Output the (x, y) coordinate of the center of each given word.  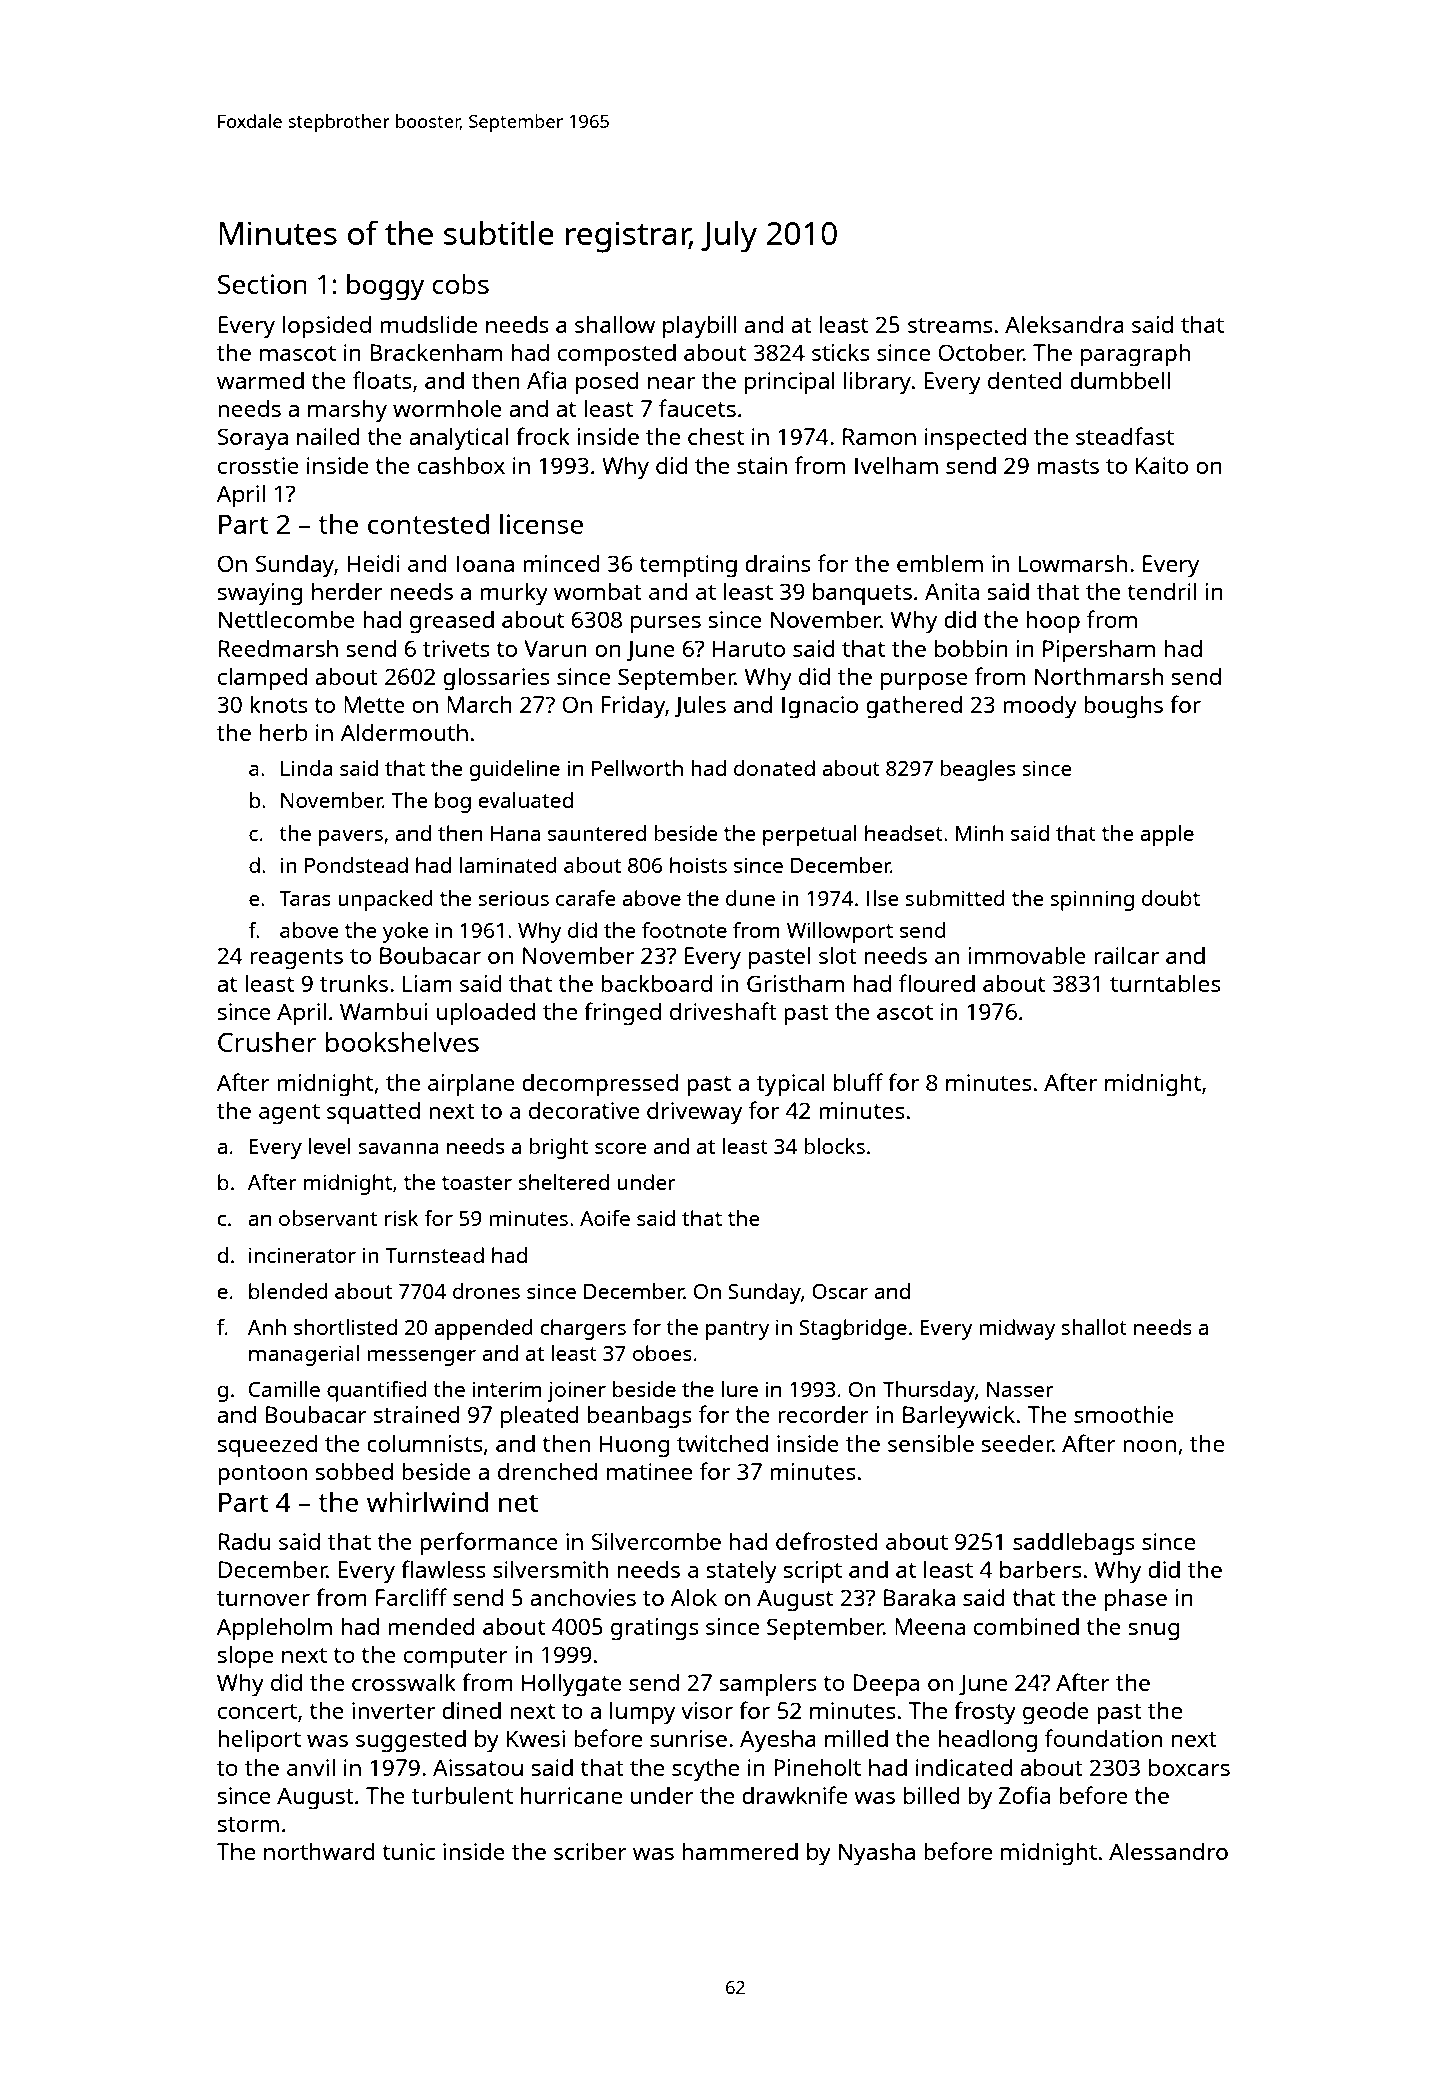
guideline (514, 770)
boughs (1123, 707)
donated (774, 768)
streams (950, 325)
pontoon (262, 1475)
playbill (699, 327)
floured (937, 983)
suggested (411, 1741)
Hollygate (572, 1685)
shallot (1094, 1327)
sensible (931, 1443)
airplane (471, 1085)
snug (1154, 1632)
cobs (460, 284)
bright (558, 1148)
